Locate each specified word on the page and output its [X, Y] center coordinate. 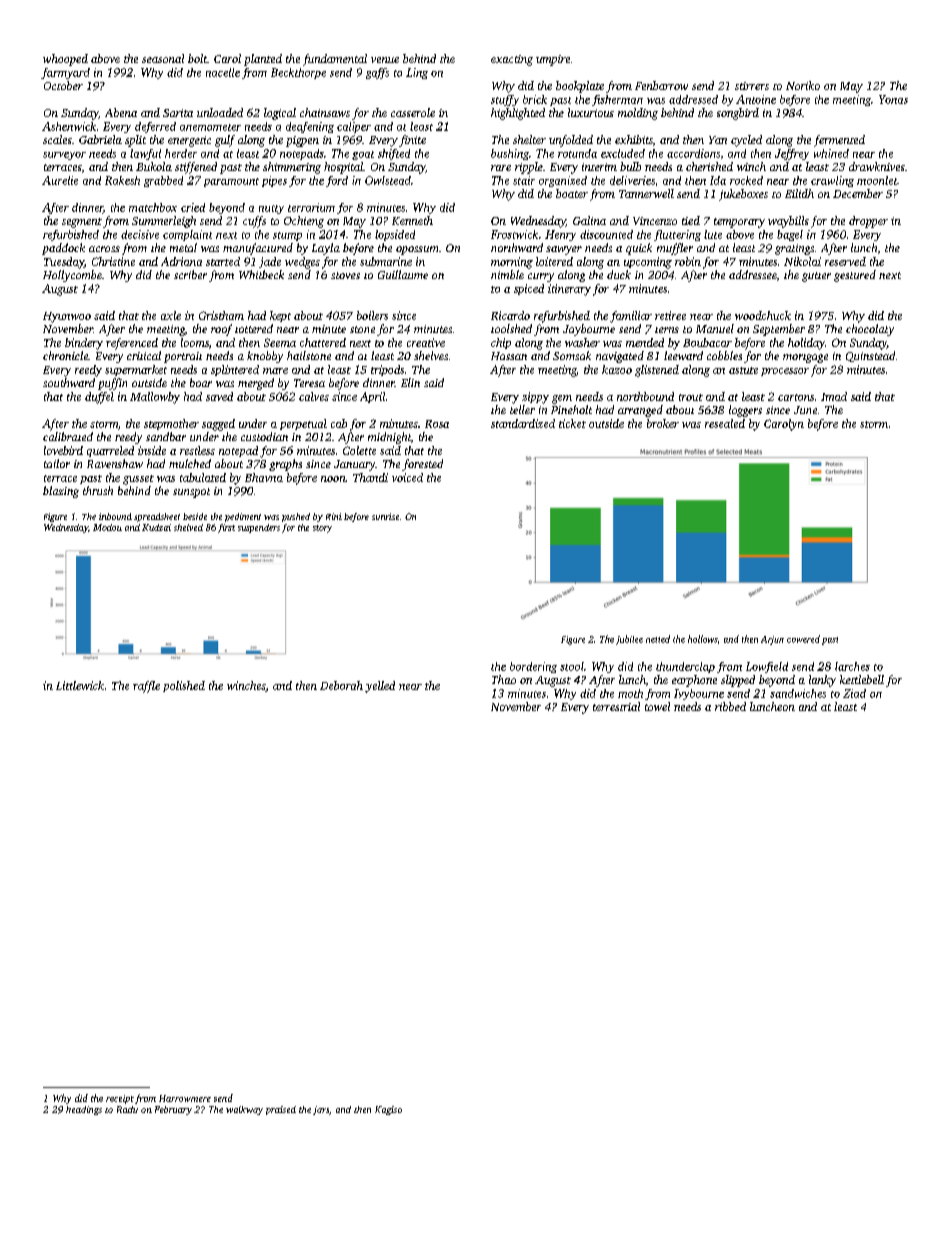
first [226, 528]
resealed [725, 423]
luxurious [591, 112]
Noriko [803, 85]
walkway [244, 1110]
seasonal [163, 58]
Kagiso [388, 1110]
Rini [334, 516]
